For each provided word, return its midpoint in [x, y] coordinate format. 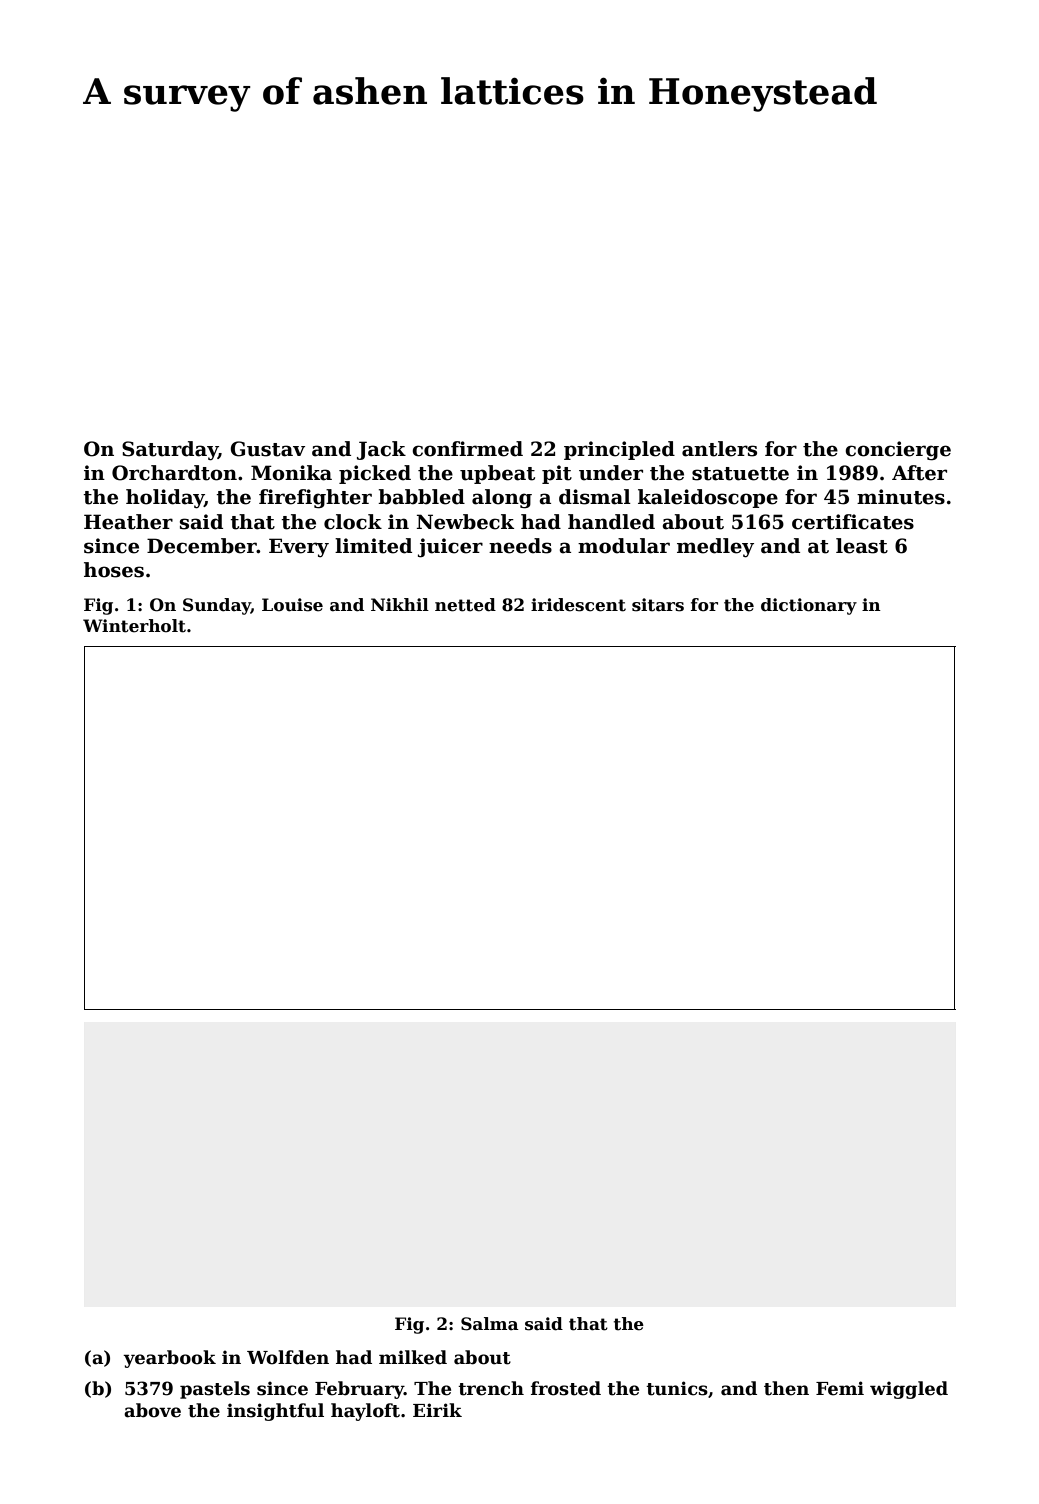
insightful [275, 1412]
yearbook [169, 1359]
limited [373, 546]
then [786, 1388]
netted [465, 605]
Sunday [217, 606]
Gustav [267, 449]
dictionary [809, 606]
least [862, 546]
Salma [490, 1324]
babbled [421, 497]
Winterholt [134, 626]
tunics [677, 1388]
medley [715, 548]
